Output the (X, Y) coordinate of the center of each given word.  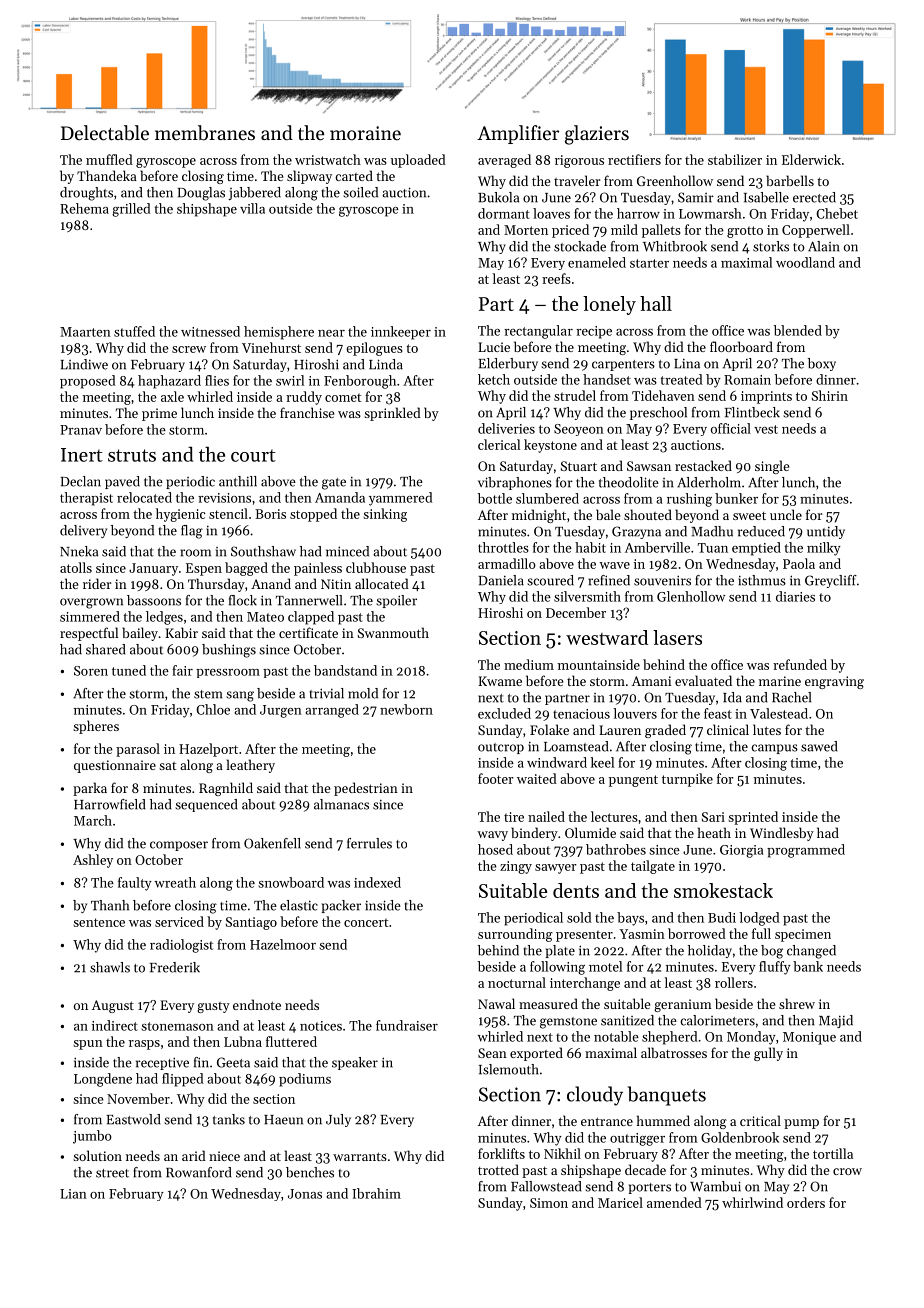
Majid (836, 1021)
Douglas (201, 194)
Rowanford (198, 1172)
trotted (498, 1169)
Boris (270, 514)
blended (798, 330)
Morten (526, 230)
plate (560, 951)
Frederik (175, 967)
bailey (140, 634)
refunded (800, 664)
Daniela (501, 580)
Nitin (336, 584)
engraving (834, 682)
